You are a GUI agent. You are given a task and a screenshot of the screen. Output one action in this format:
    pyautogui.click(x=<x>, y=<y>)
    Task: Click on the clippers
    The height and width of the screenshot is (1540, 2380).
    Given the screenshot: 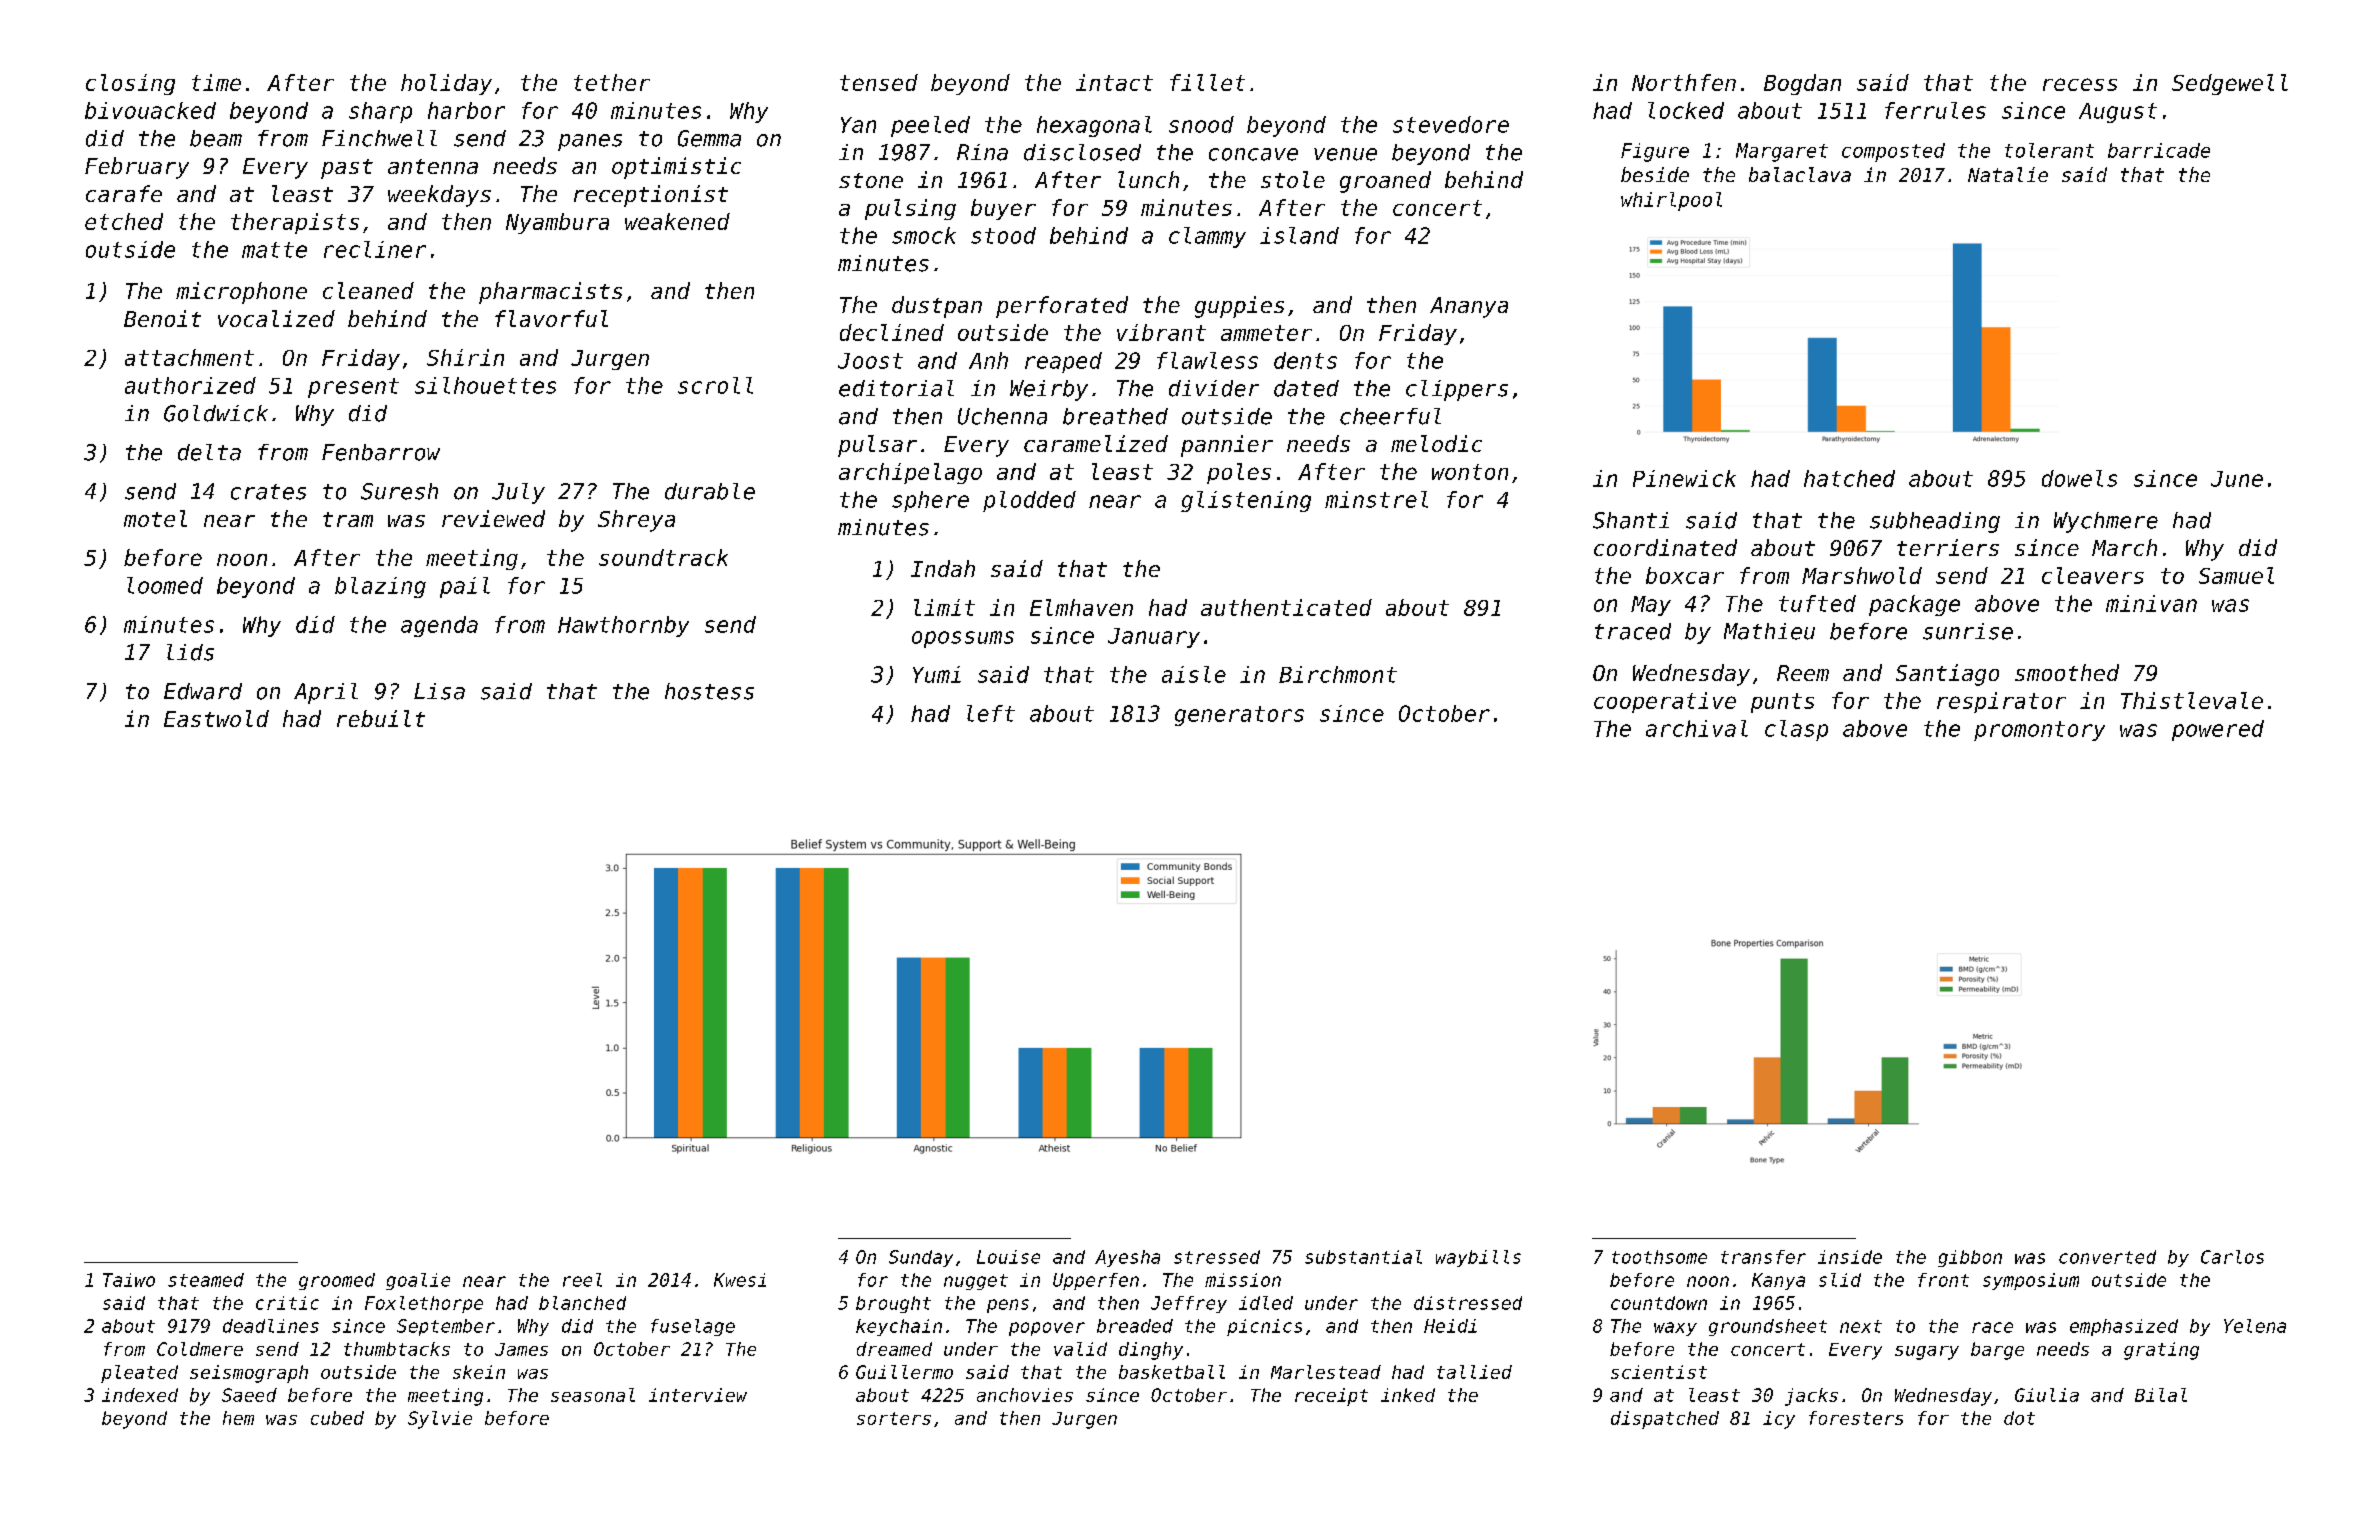 What is the action you would take?
    pyautogui.click(x=1457, y=390)
